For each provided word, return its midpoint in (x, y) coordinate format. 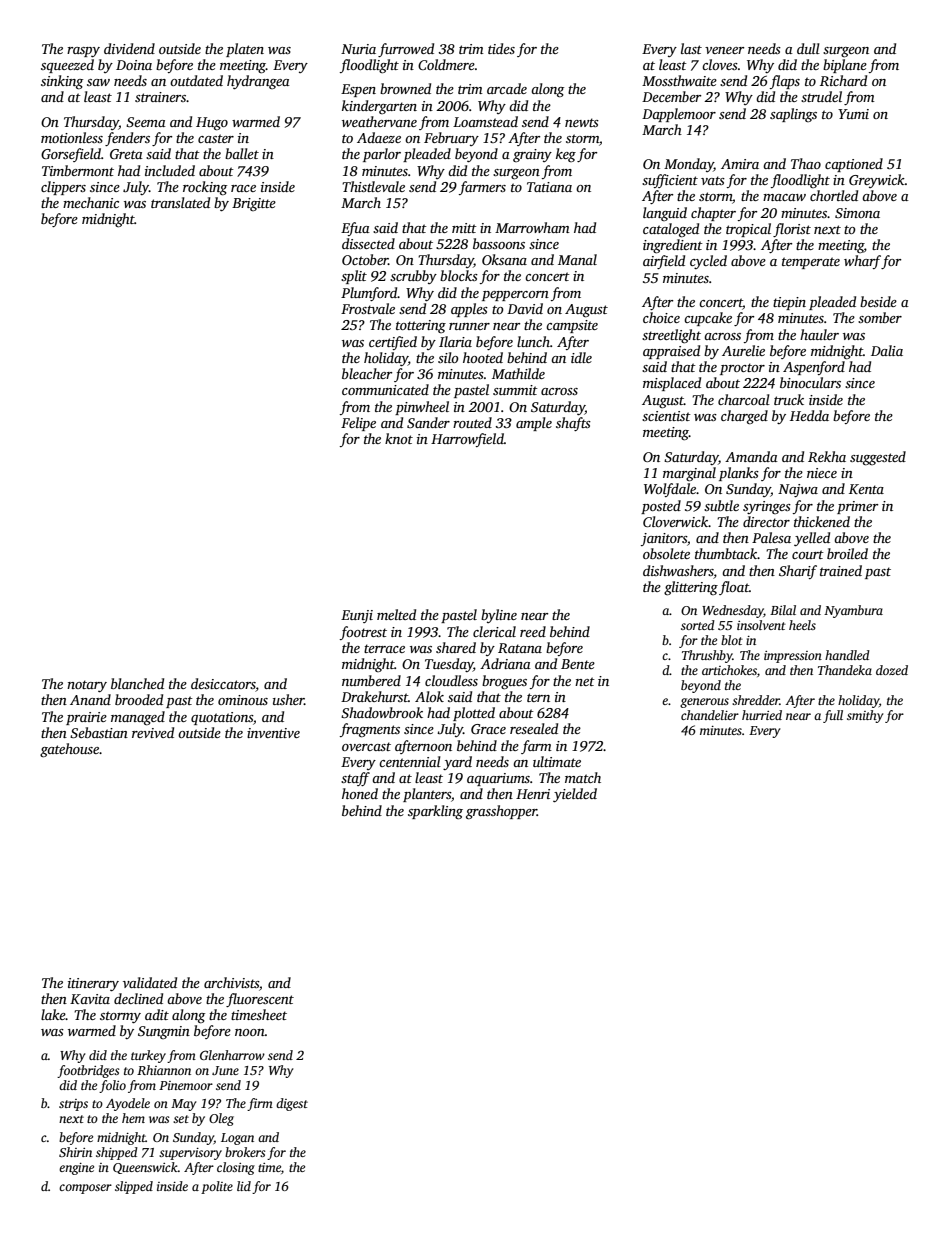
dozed (892, 670)
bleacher (367, 373)
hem (133, 1118)
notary (87, 686)
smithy (865, 716)
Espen (358, 90)
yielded (575, 795)
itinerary (93, 984)
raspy (83, 52)
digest (292, 1104)
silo (448, 357)
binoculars (810, 382)
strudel (821, 96)
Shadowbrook (382, 712)
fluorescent (260, 1000)
